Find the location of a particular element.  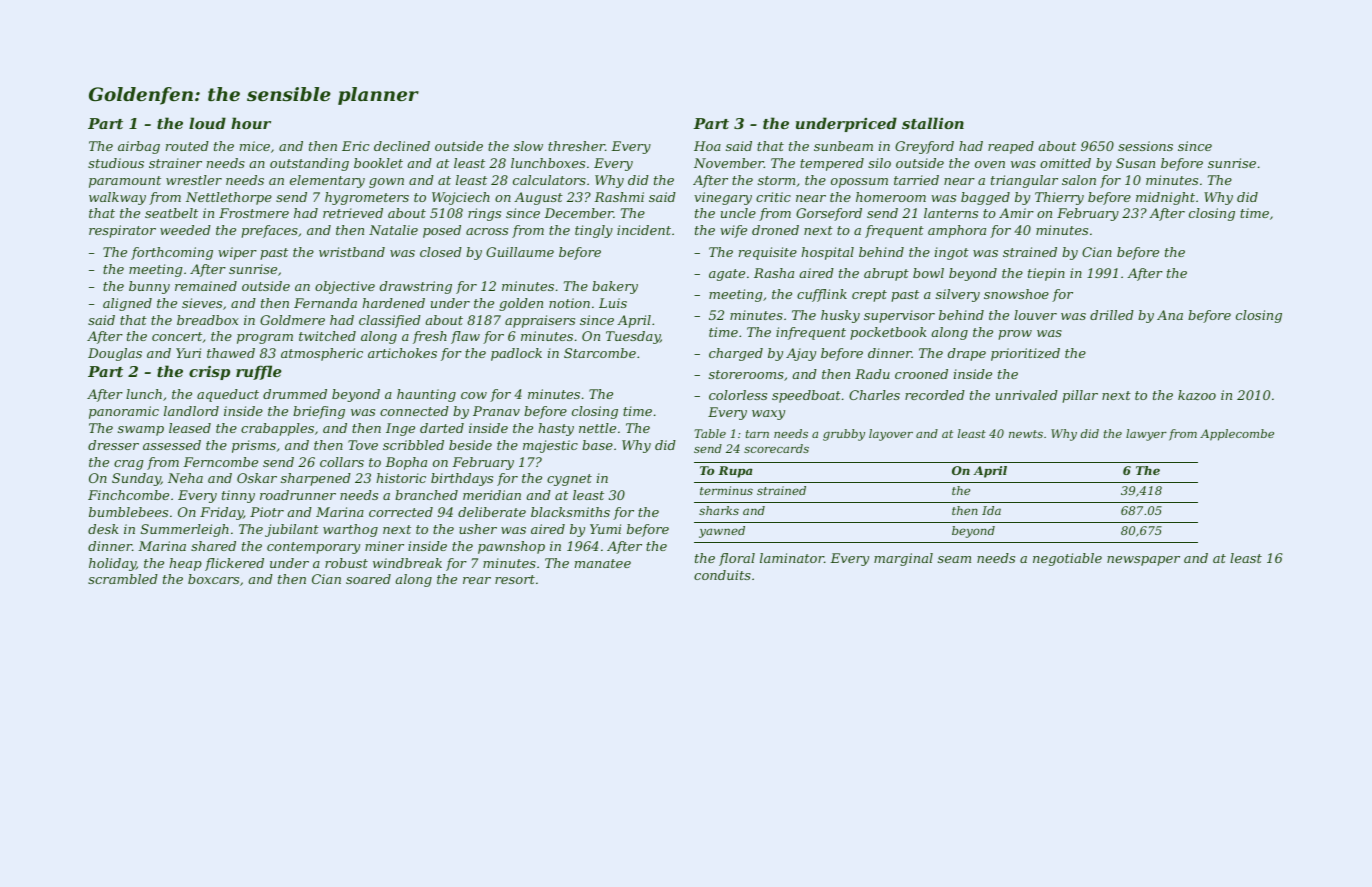

Rupa is located at coordinates (735, 472).
